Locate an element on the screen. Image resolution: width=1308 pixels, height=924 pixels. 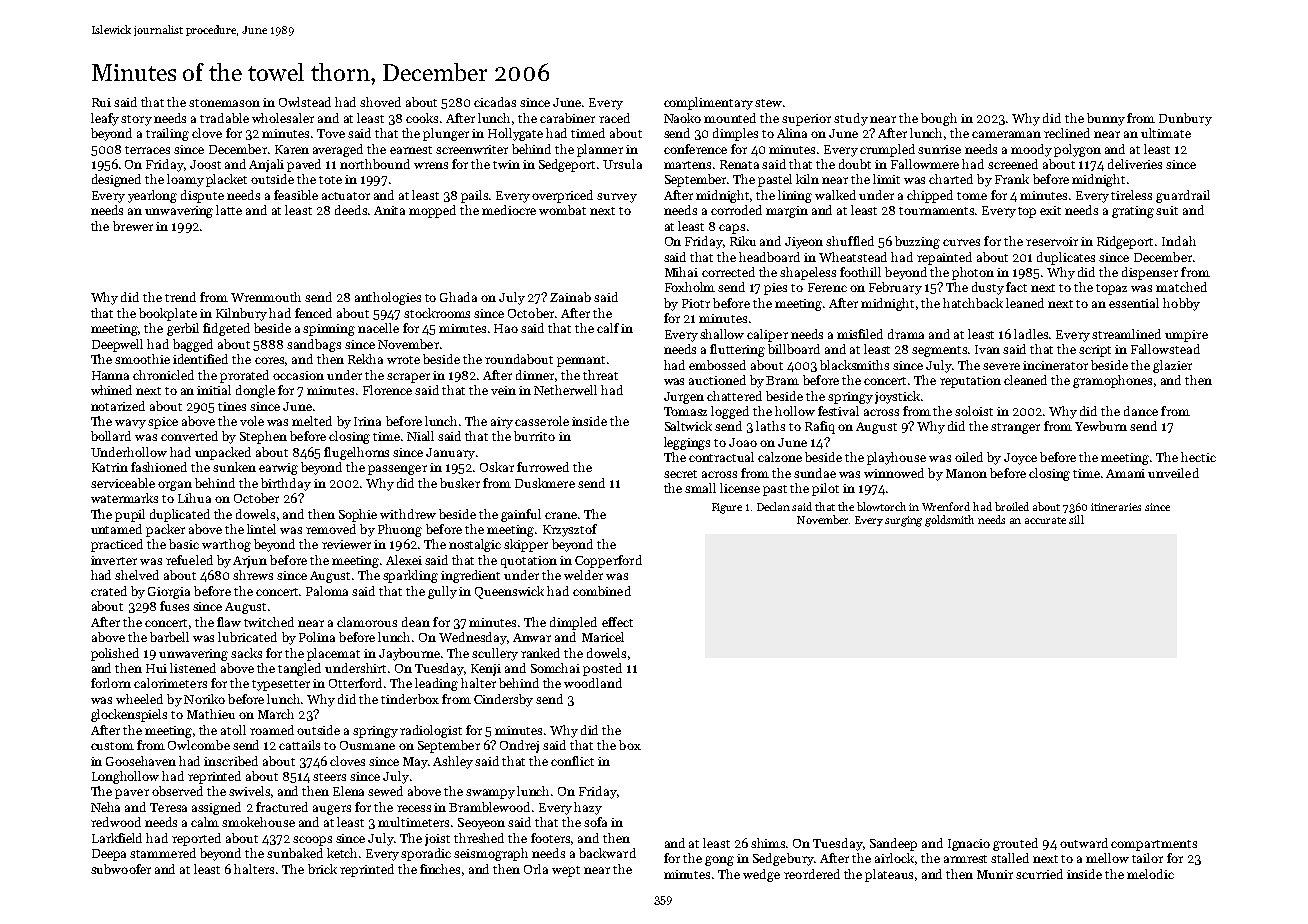
reclined is located at coordinates (1067, 133).
